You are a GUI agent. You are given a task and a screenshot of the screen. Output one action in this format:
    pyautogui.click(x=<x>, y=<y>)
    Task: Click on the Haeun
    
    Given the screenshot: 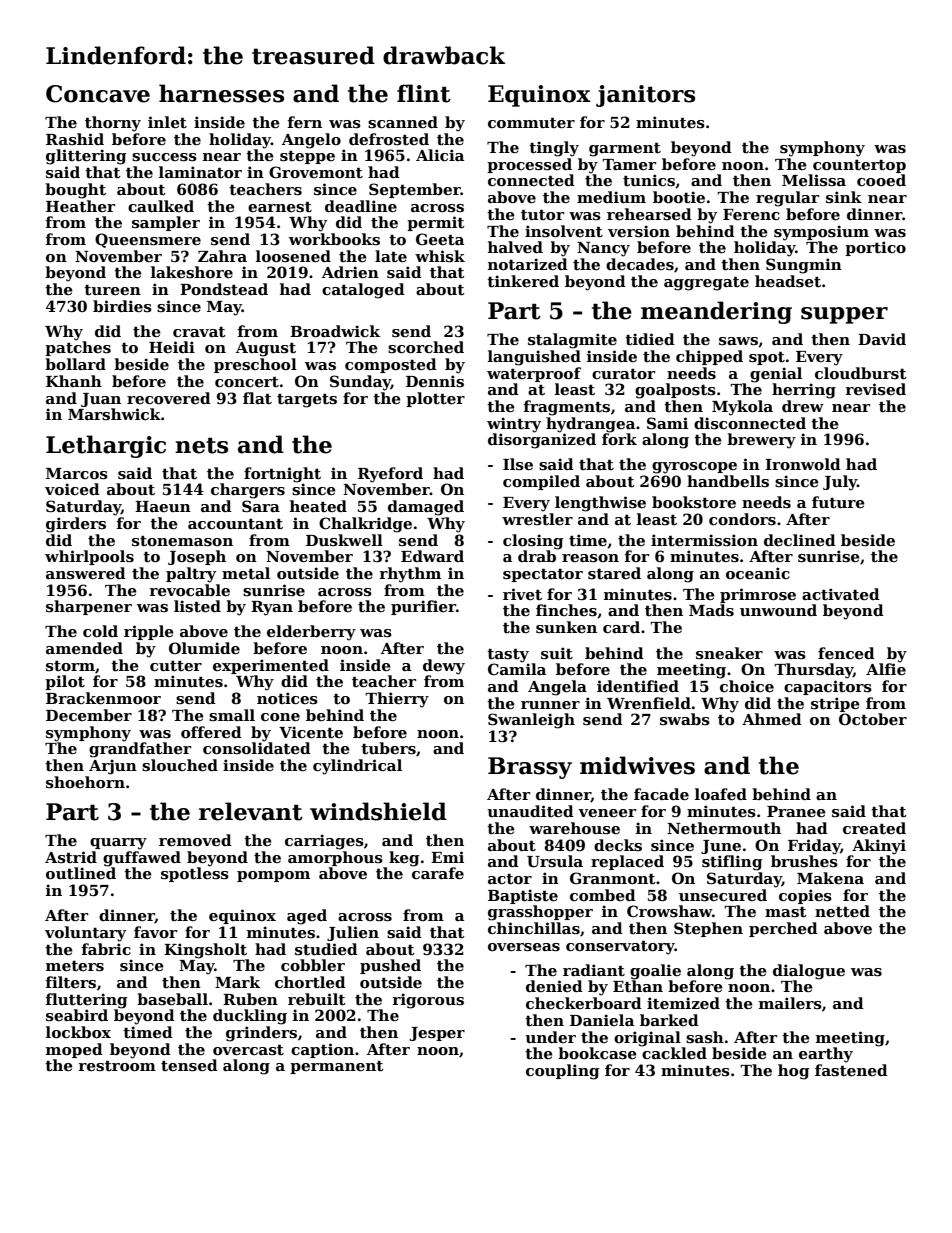 What is the action you would take?
    pyautogui.click(x=163, y=506)
